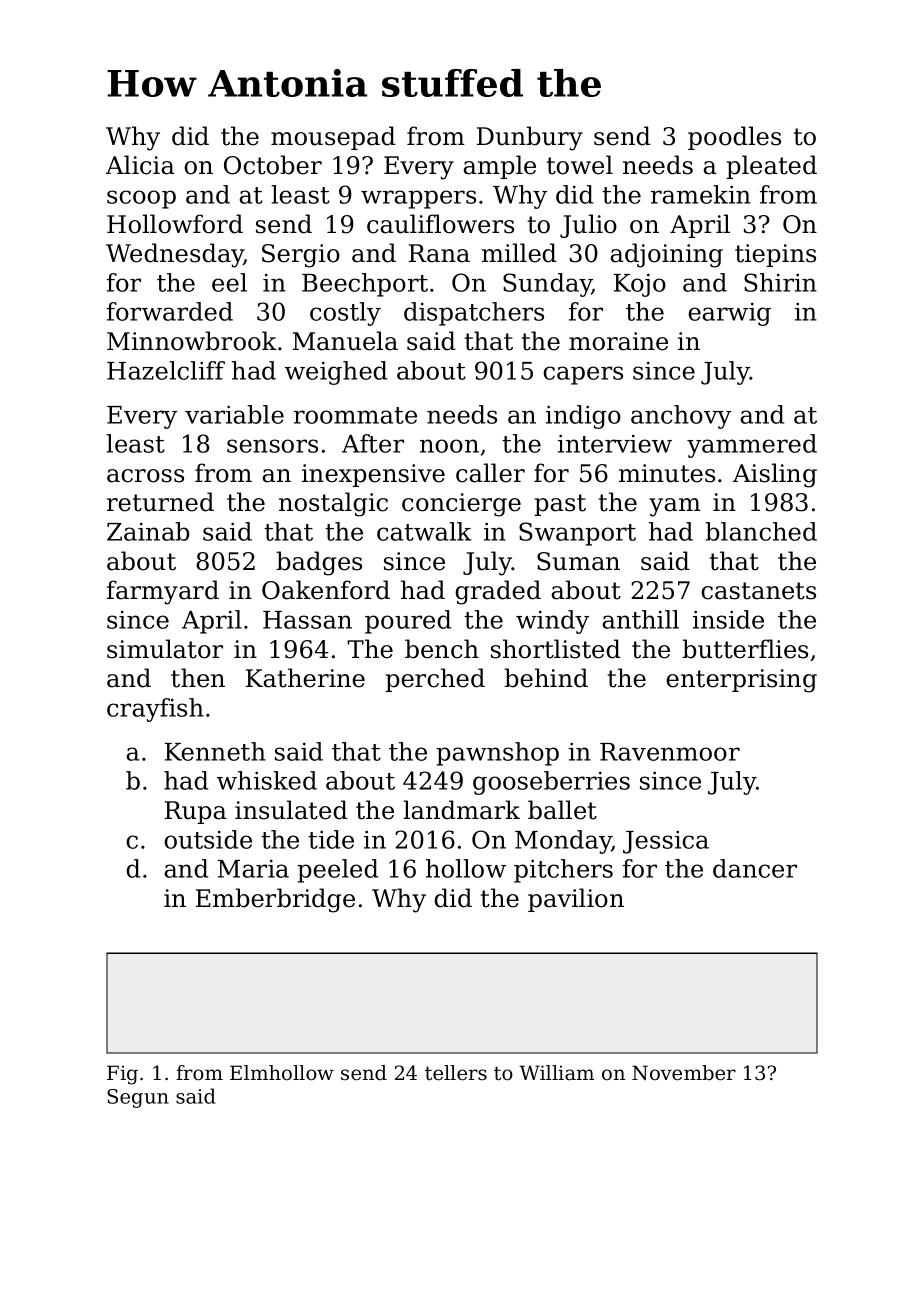  I want to click on pleated, so click(771, 167).
